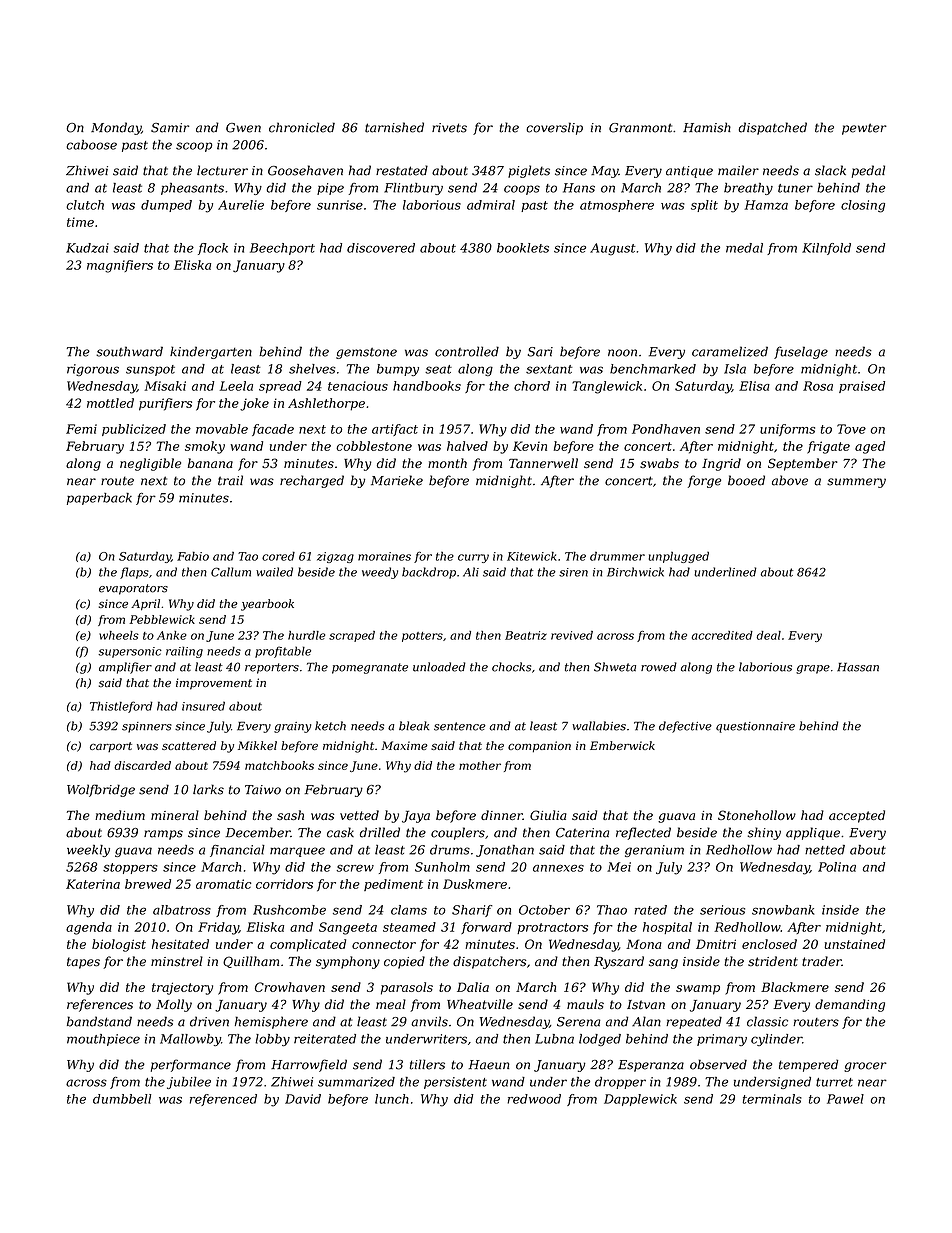  I want to click on insured, so click(203, 706).
